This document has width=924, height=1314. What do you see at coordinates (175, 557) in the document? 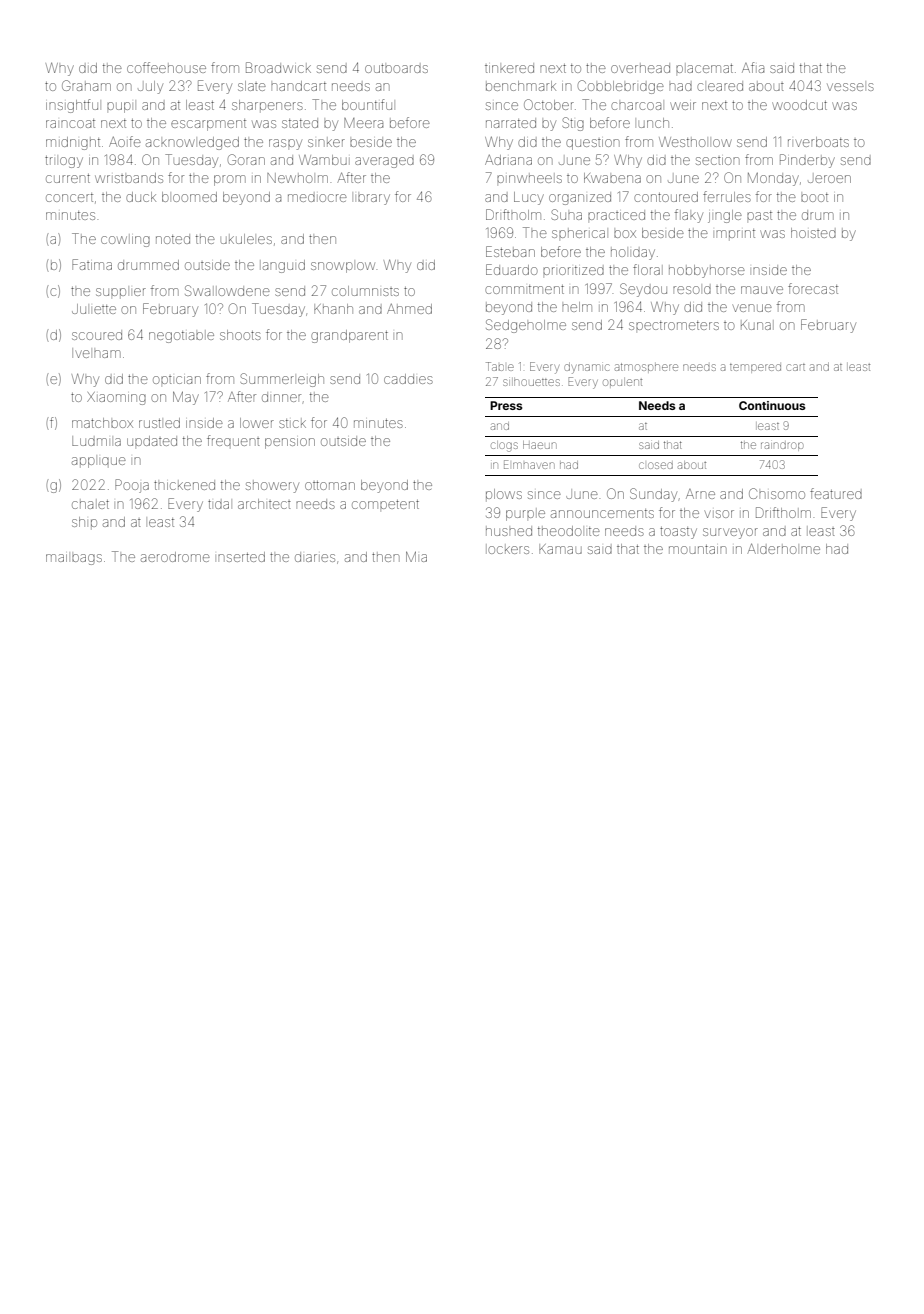
I see `aerodrome` at bounding box center [175, 557].
